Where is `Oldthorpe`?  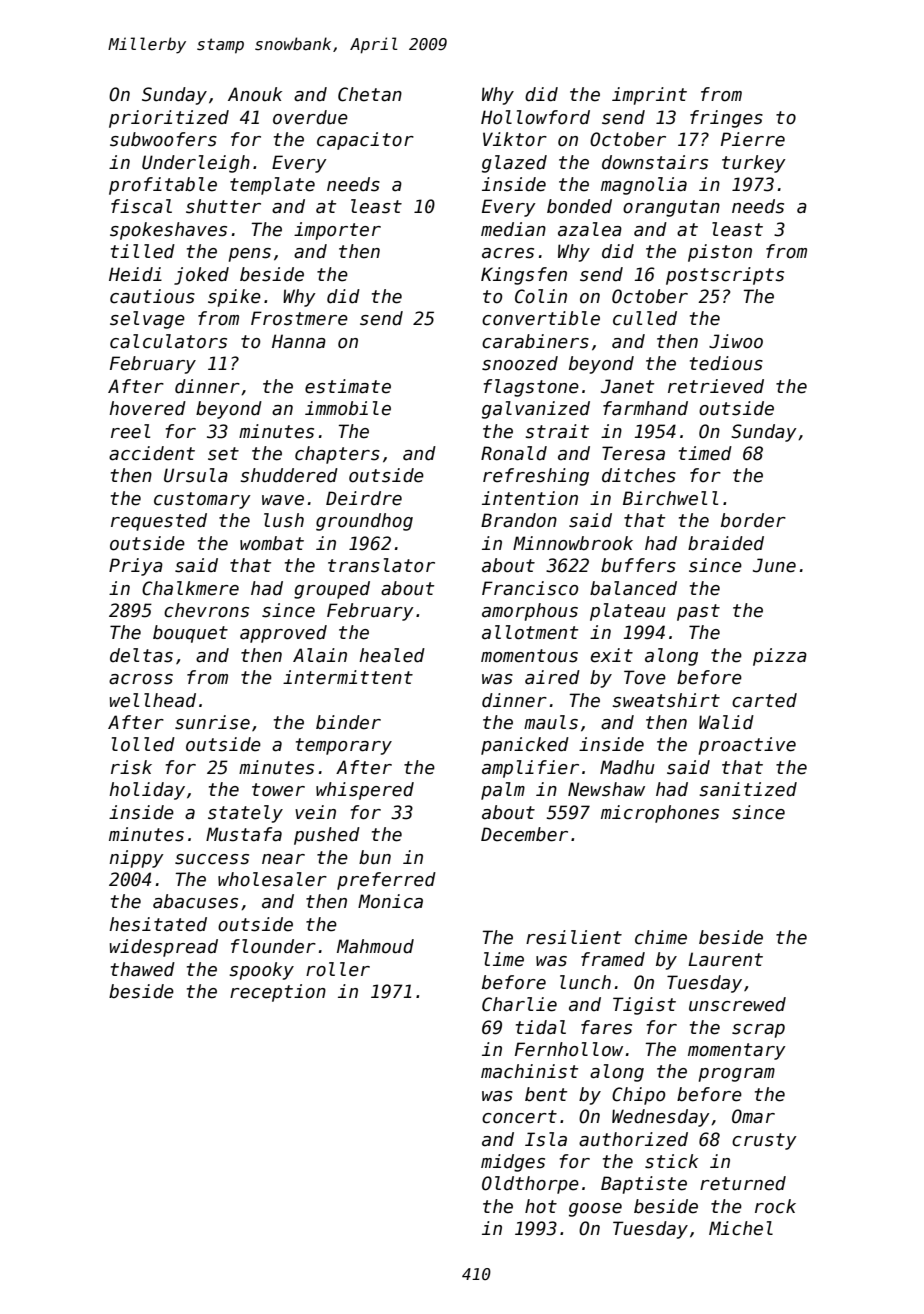
Oldthorpe is located at coordinates (530, 1185).
